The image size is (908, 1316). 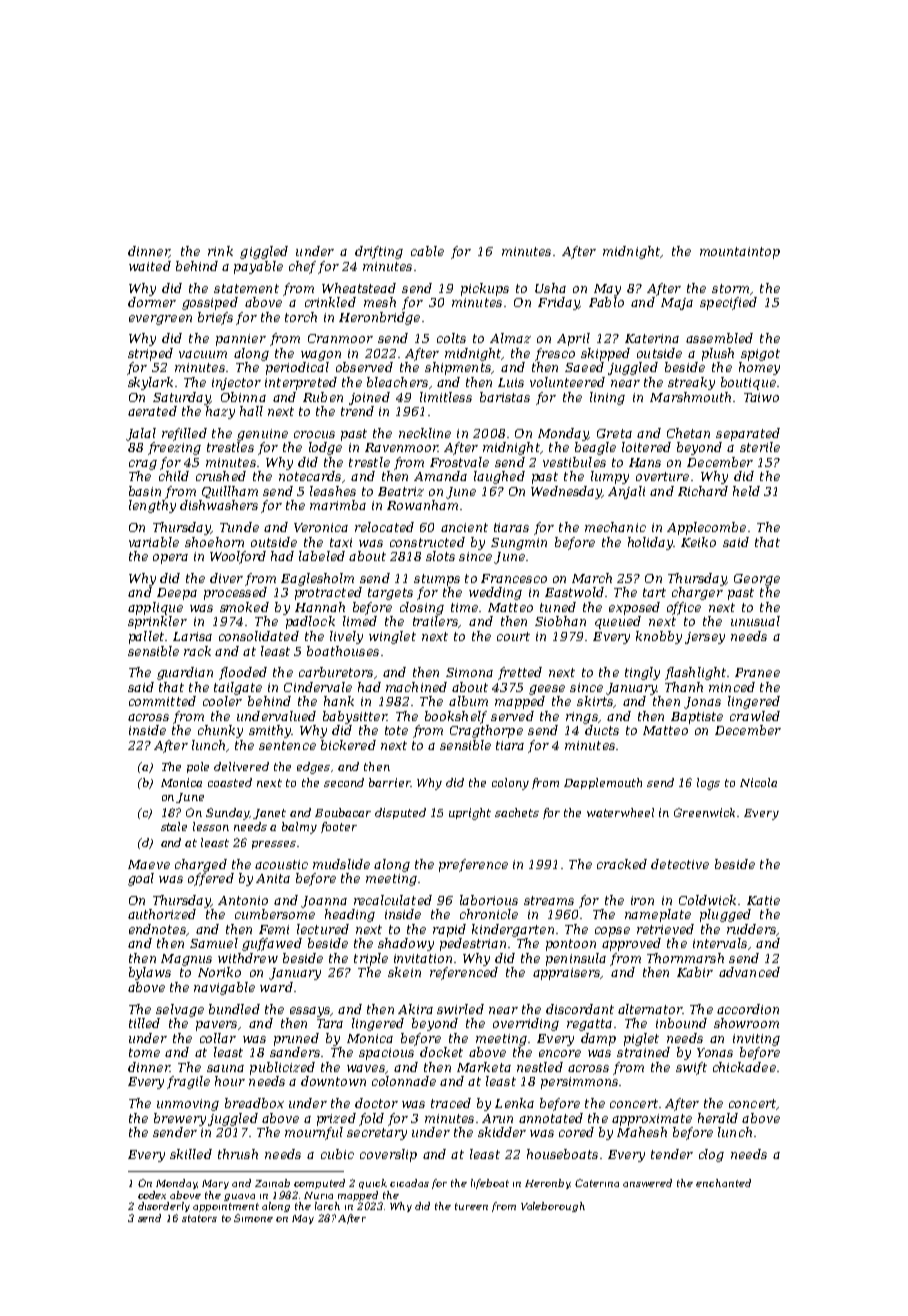 I want to click on cable, so click(x=427, y=251).
